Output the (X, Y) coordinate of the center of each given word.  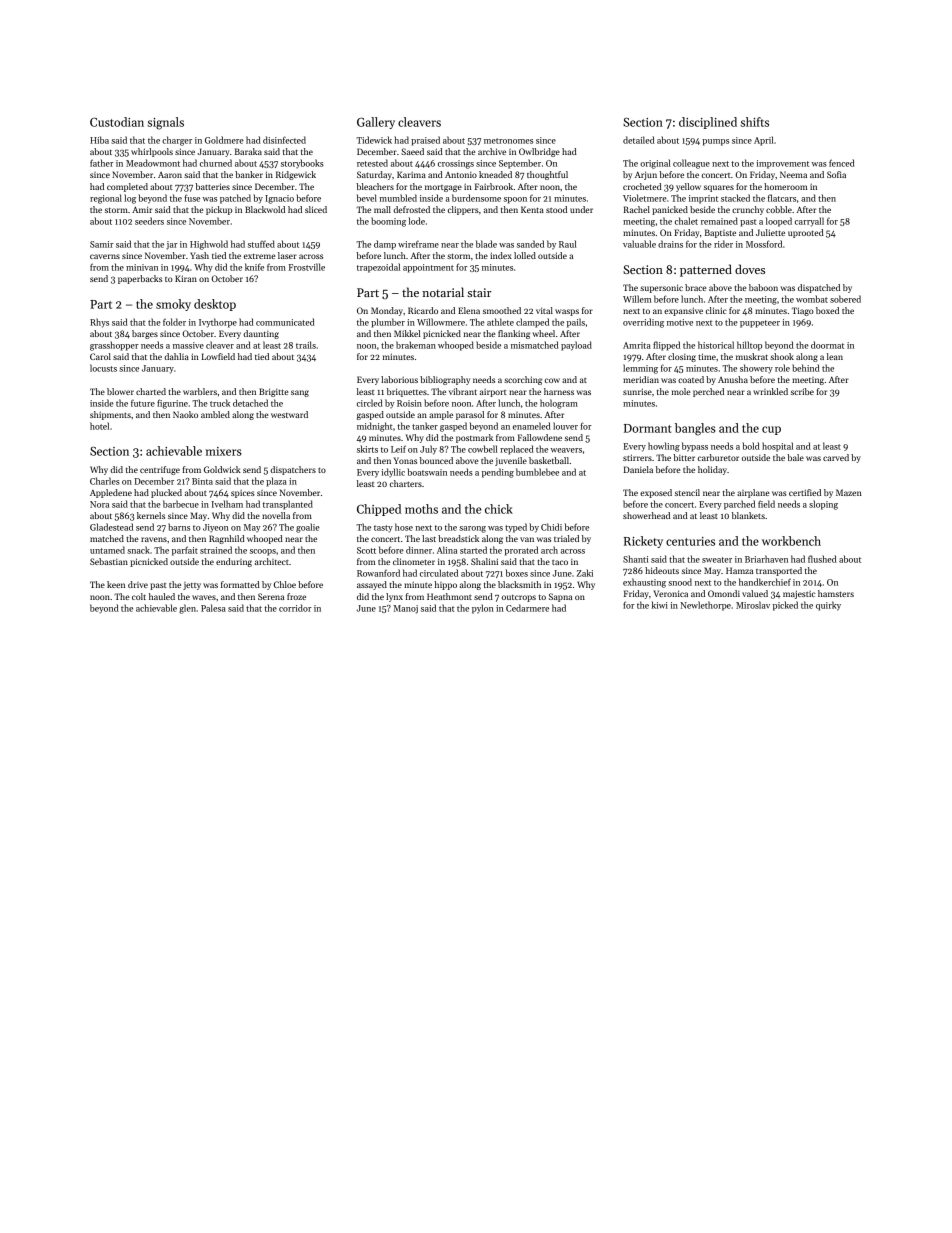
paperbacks (140, 279)
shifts (755, 122)
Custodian (117, 122)
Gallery (376, 123)
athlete (500, 322)
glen (187, 609)
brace (696, 287)
